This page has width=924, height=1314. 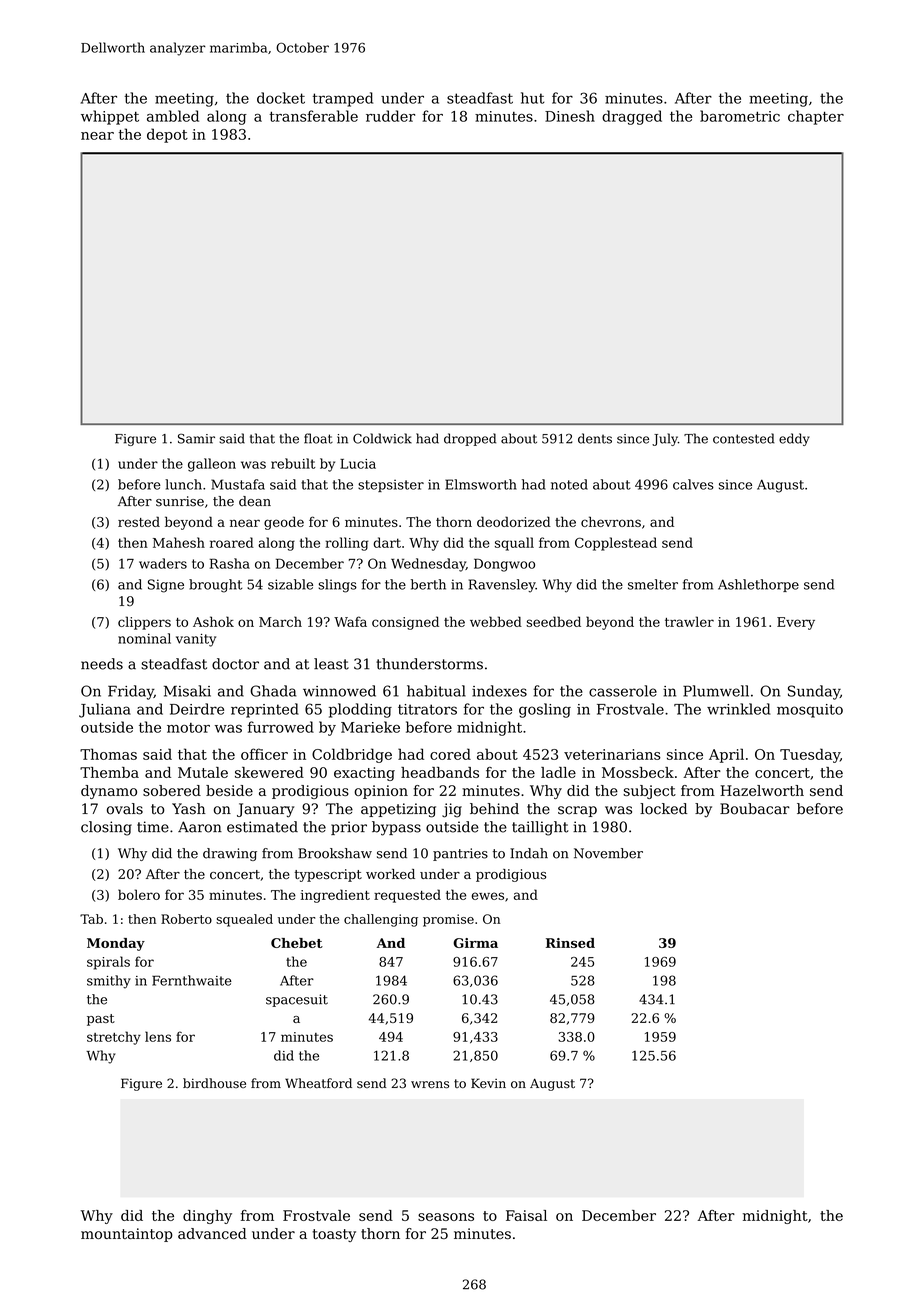 What do you see at coordinates (632, 117) in the page?
I see `dragged` at bounding box center [632, 117].
